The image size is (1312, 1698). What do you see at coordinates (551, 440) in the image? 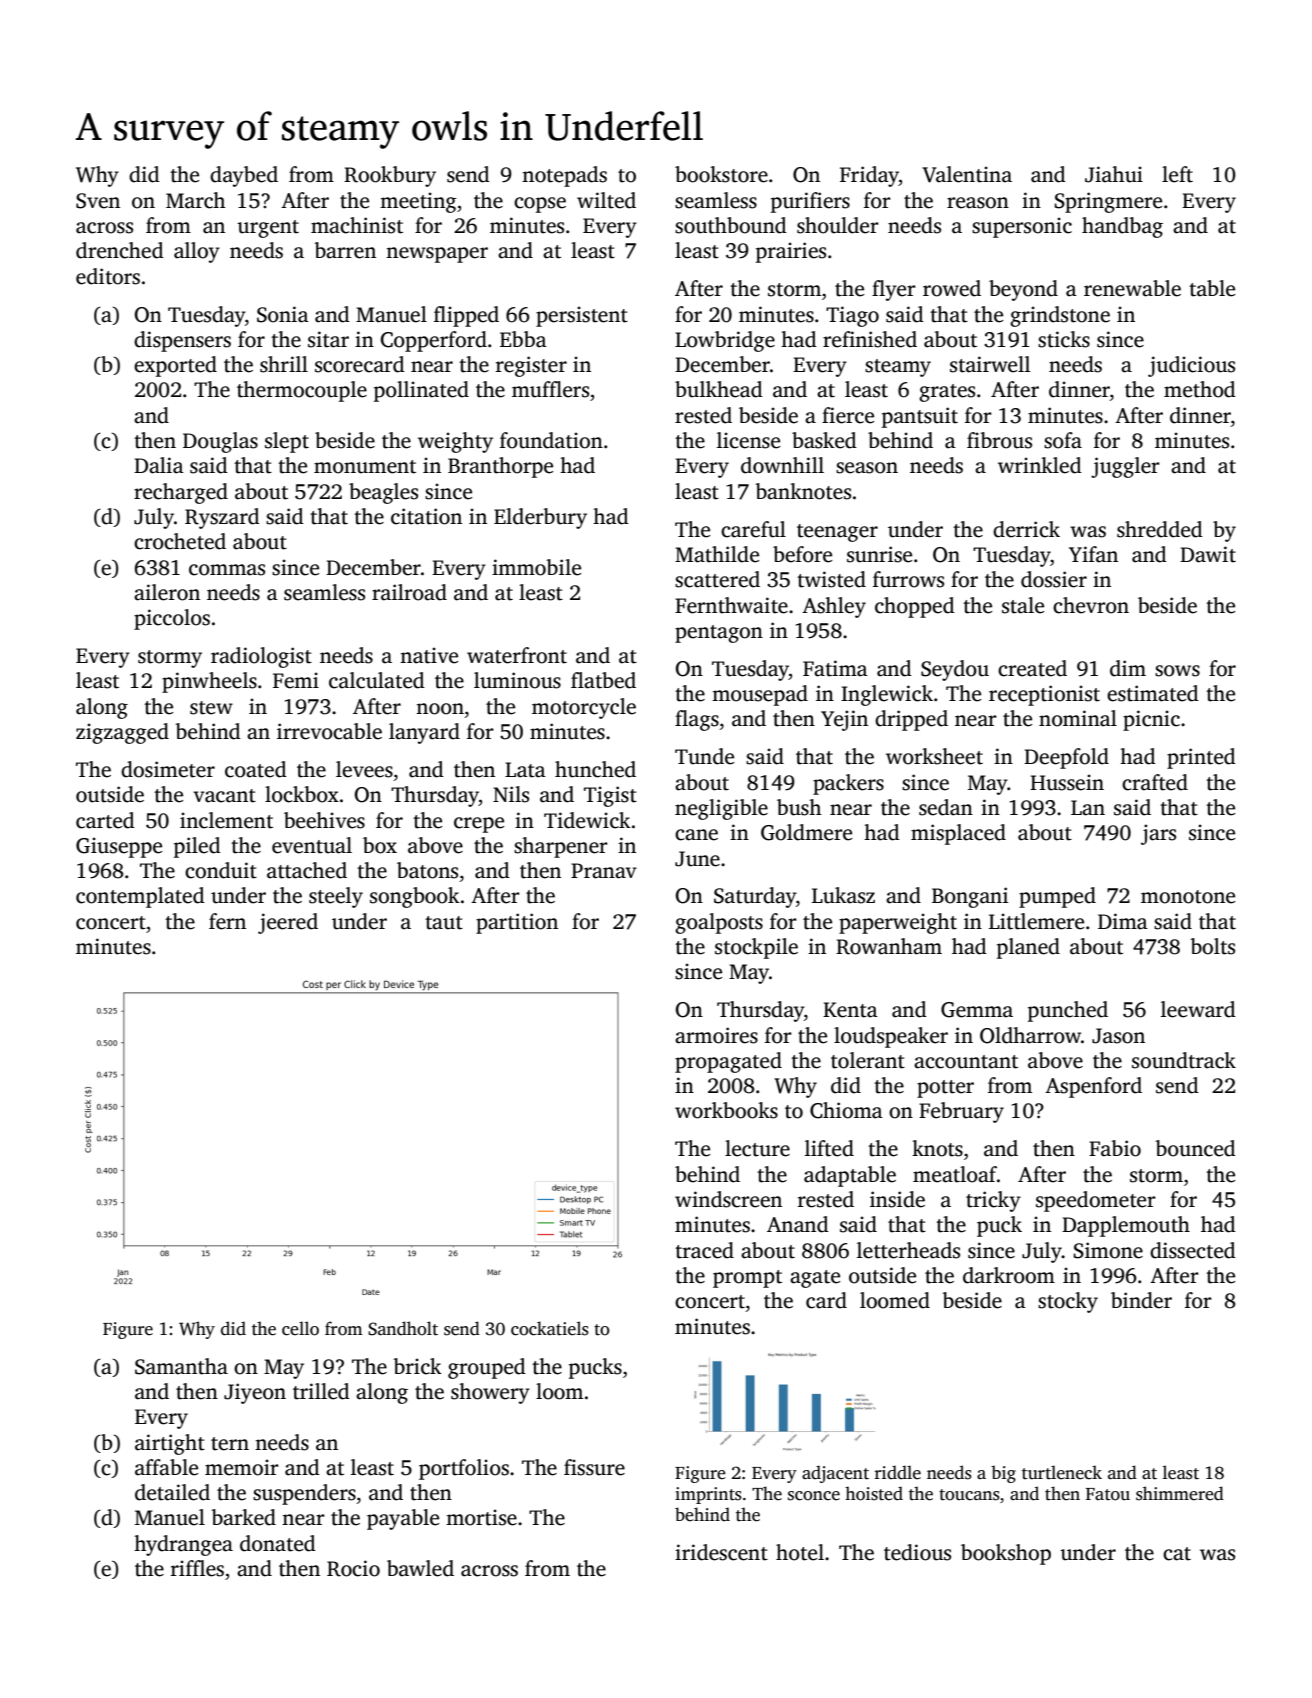
I see `foundation` at bounding box center [551, 440].
